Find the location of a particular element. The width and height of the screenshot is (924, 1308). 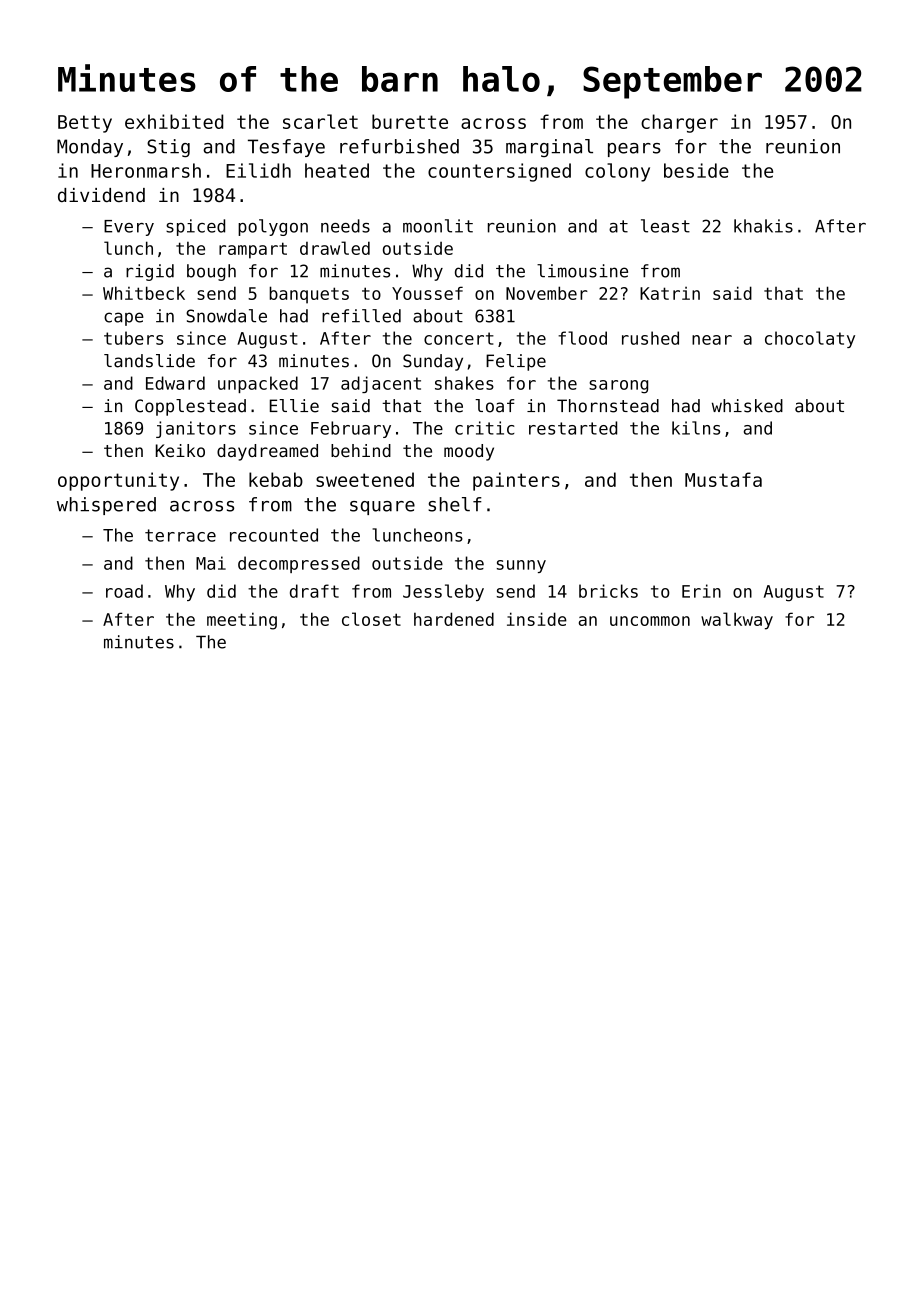

burette is located at coordinates (410, 121).
